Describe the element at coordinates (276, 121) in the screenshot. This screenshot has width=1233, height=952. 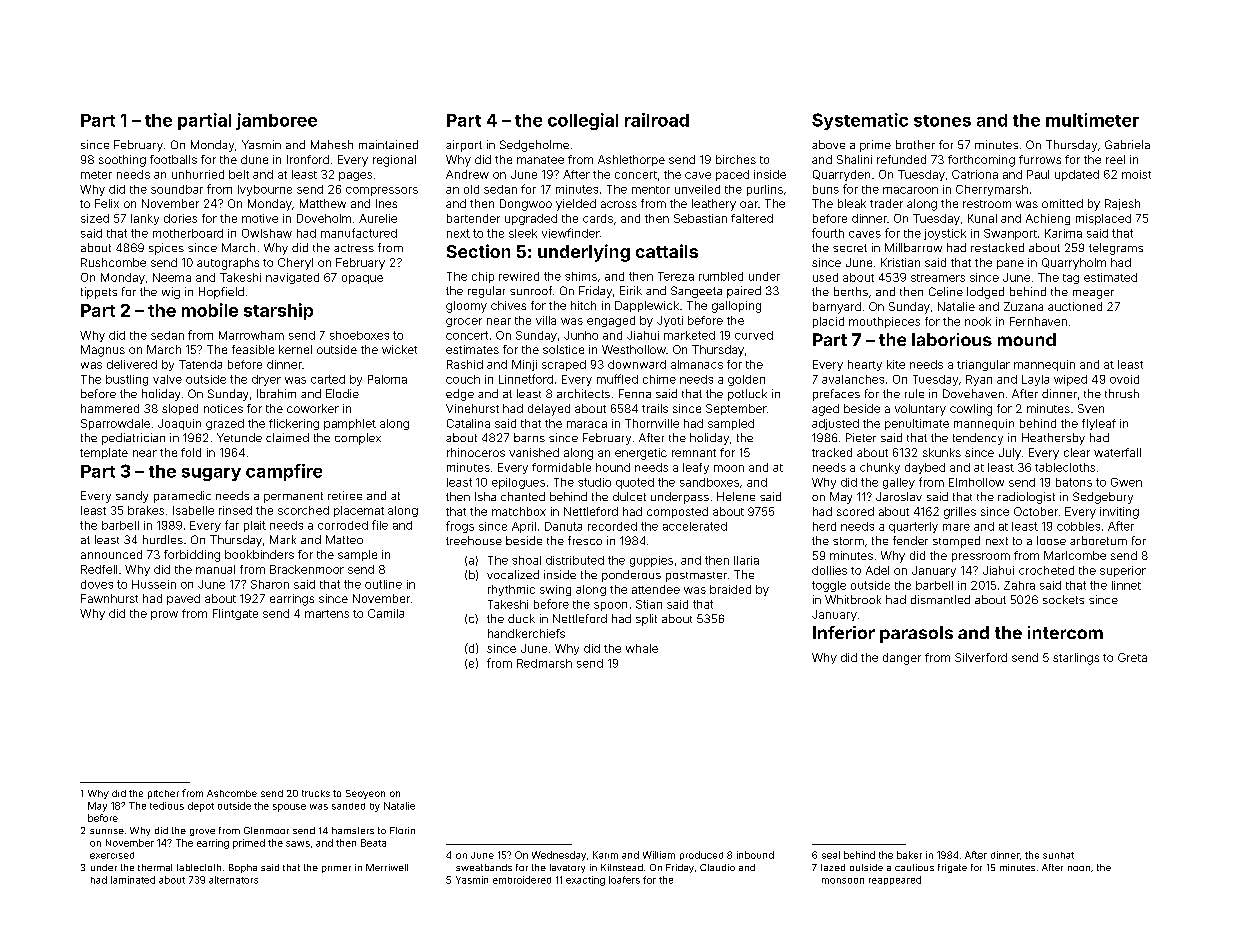
I see `jamboree` at that location.
